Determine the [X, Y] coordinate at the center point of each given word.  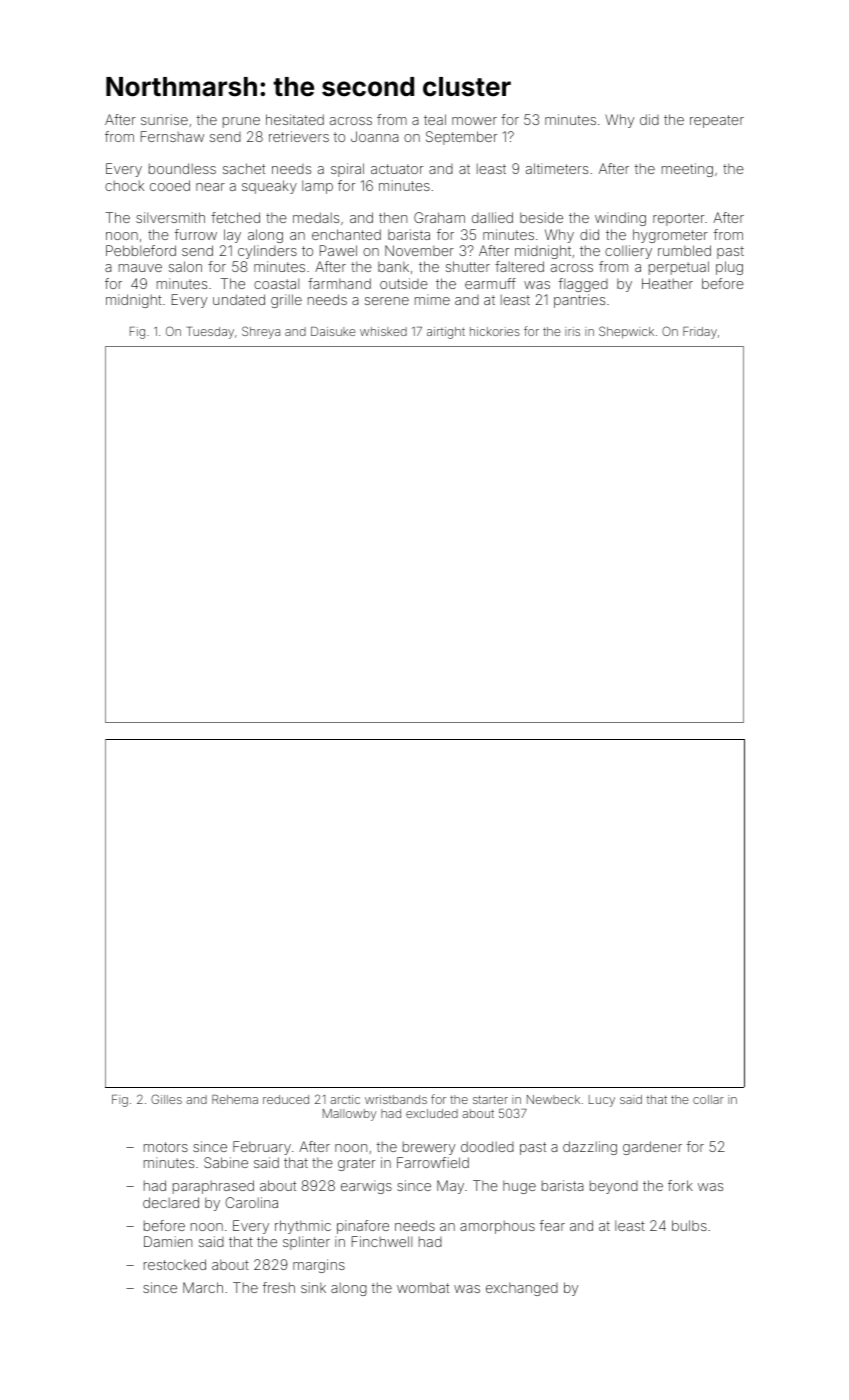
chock [124, 185]
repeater [717, 121]
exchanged [522, 1289]
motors [166, 1147]
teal [435, 119]
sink [313, 1287]
